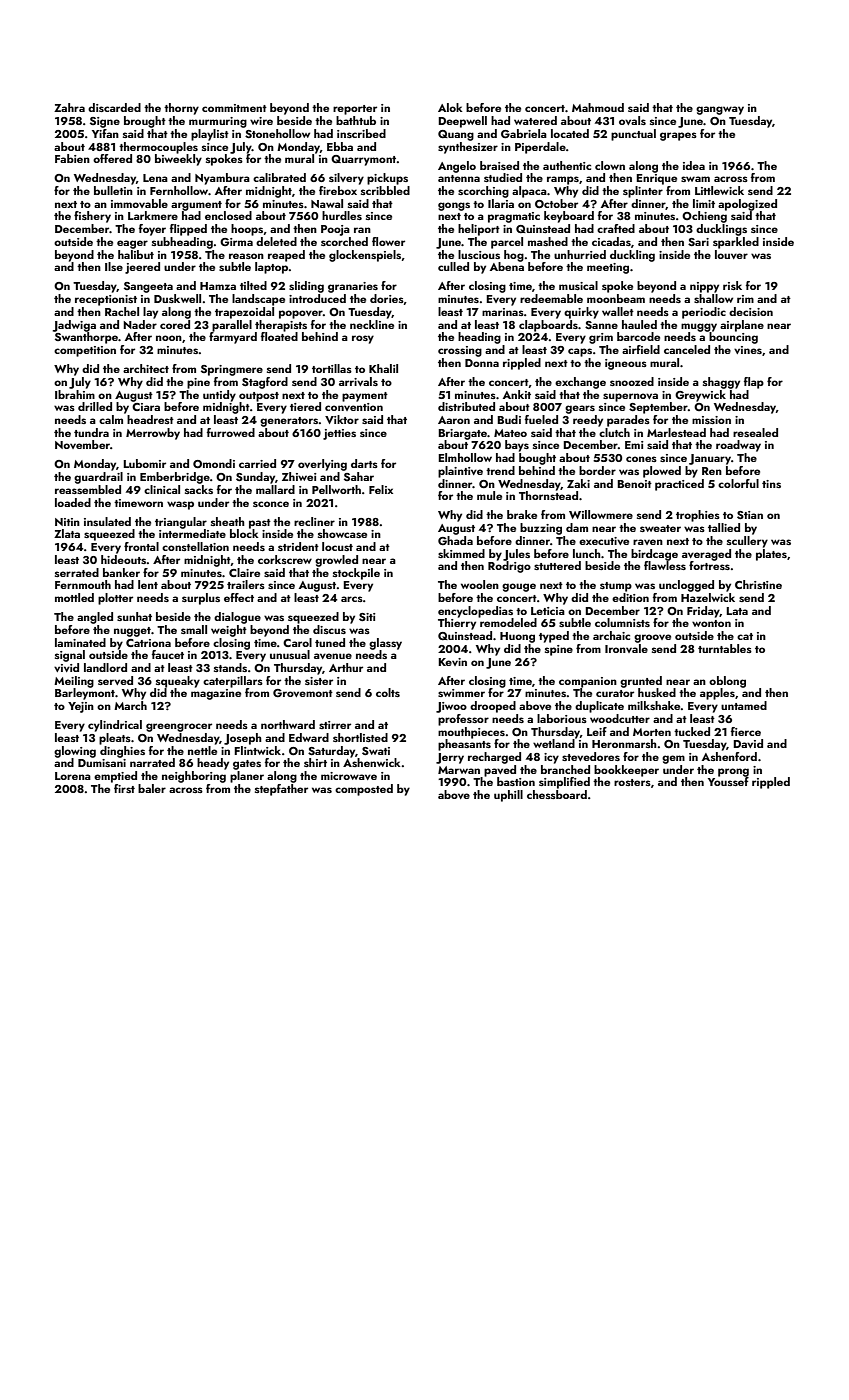  Describe the element at coordinates (720, 110) in the screenshot. I see `gangway` at that location.
